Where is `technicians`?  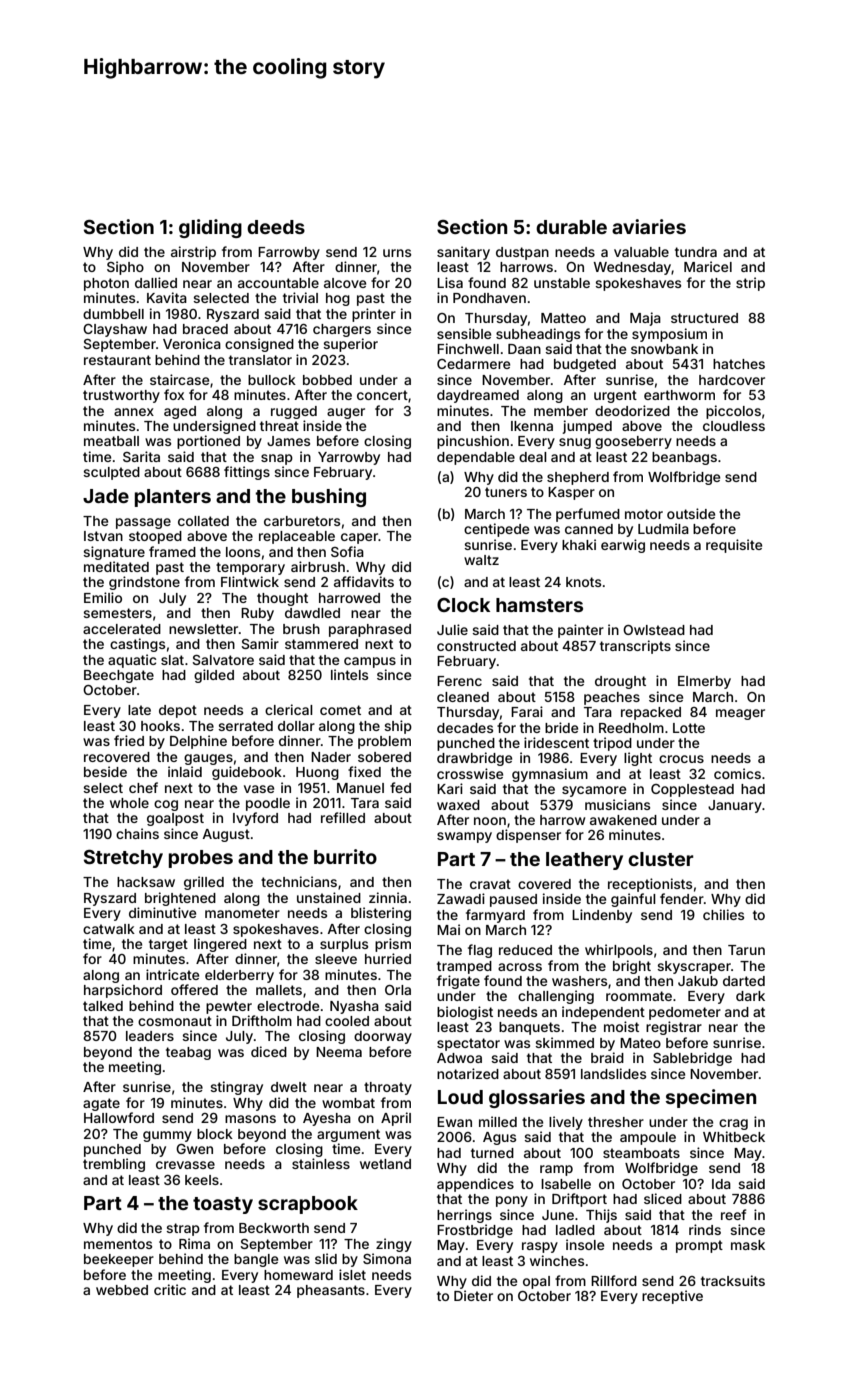 technicians is located at coordinates (299, 881).
